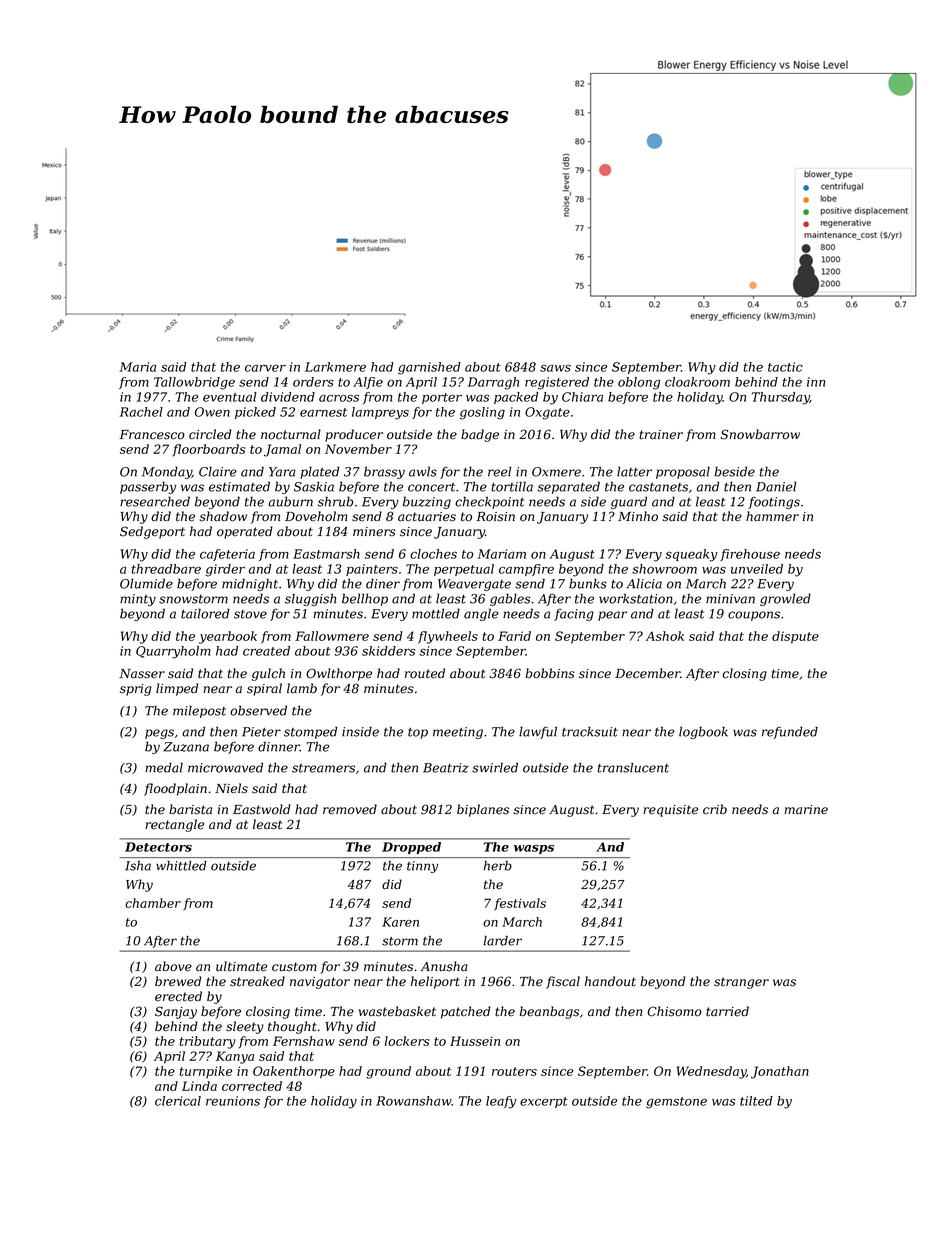 This document has height=1233, width=952. Describe the element at coordinates (466, 1012) in the document. I see `patched` at that location.
